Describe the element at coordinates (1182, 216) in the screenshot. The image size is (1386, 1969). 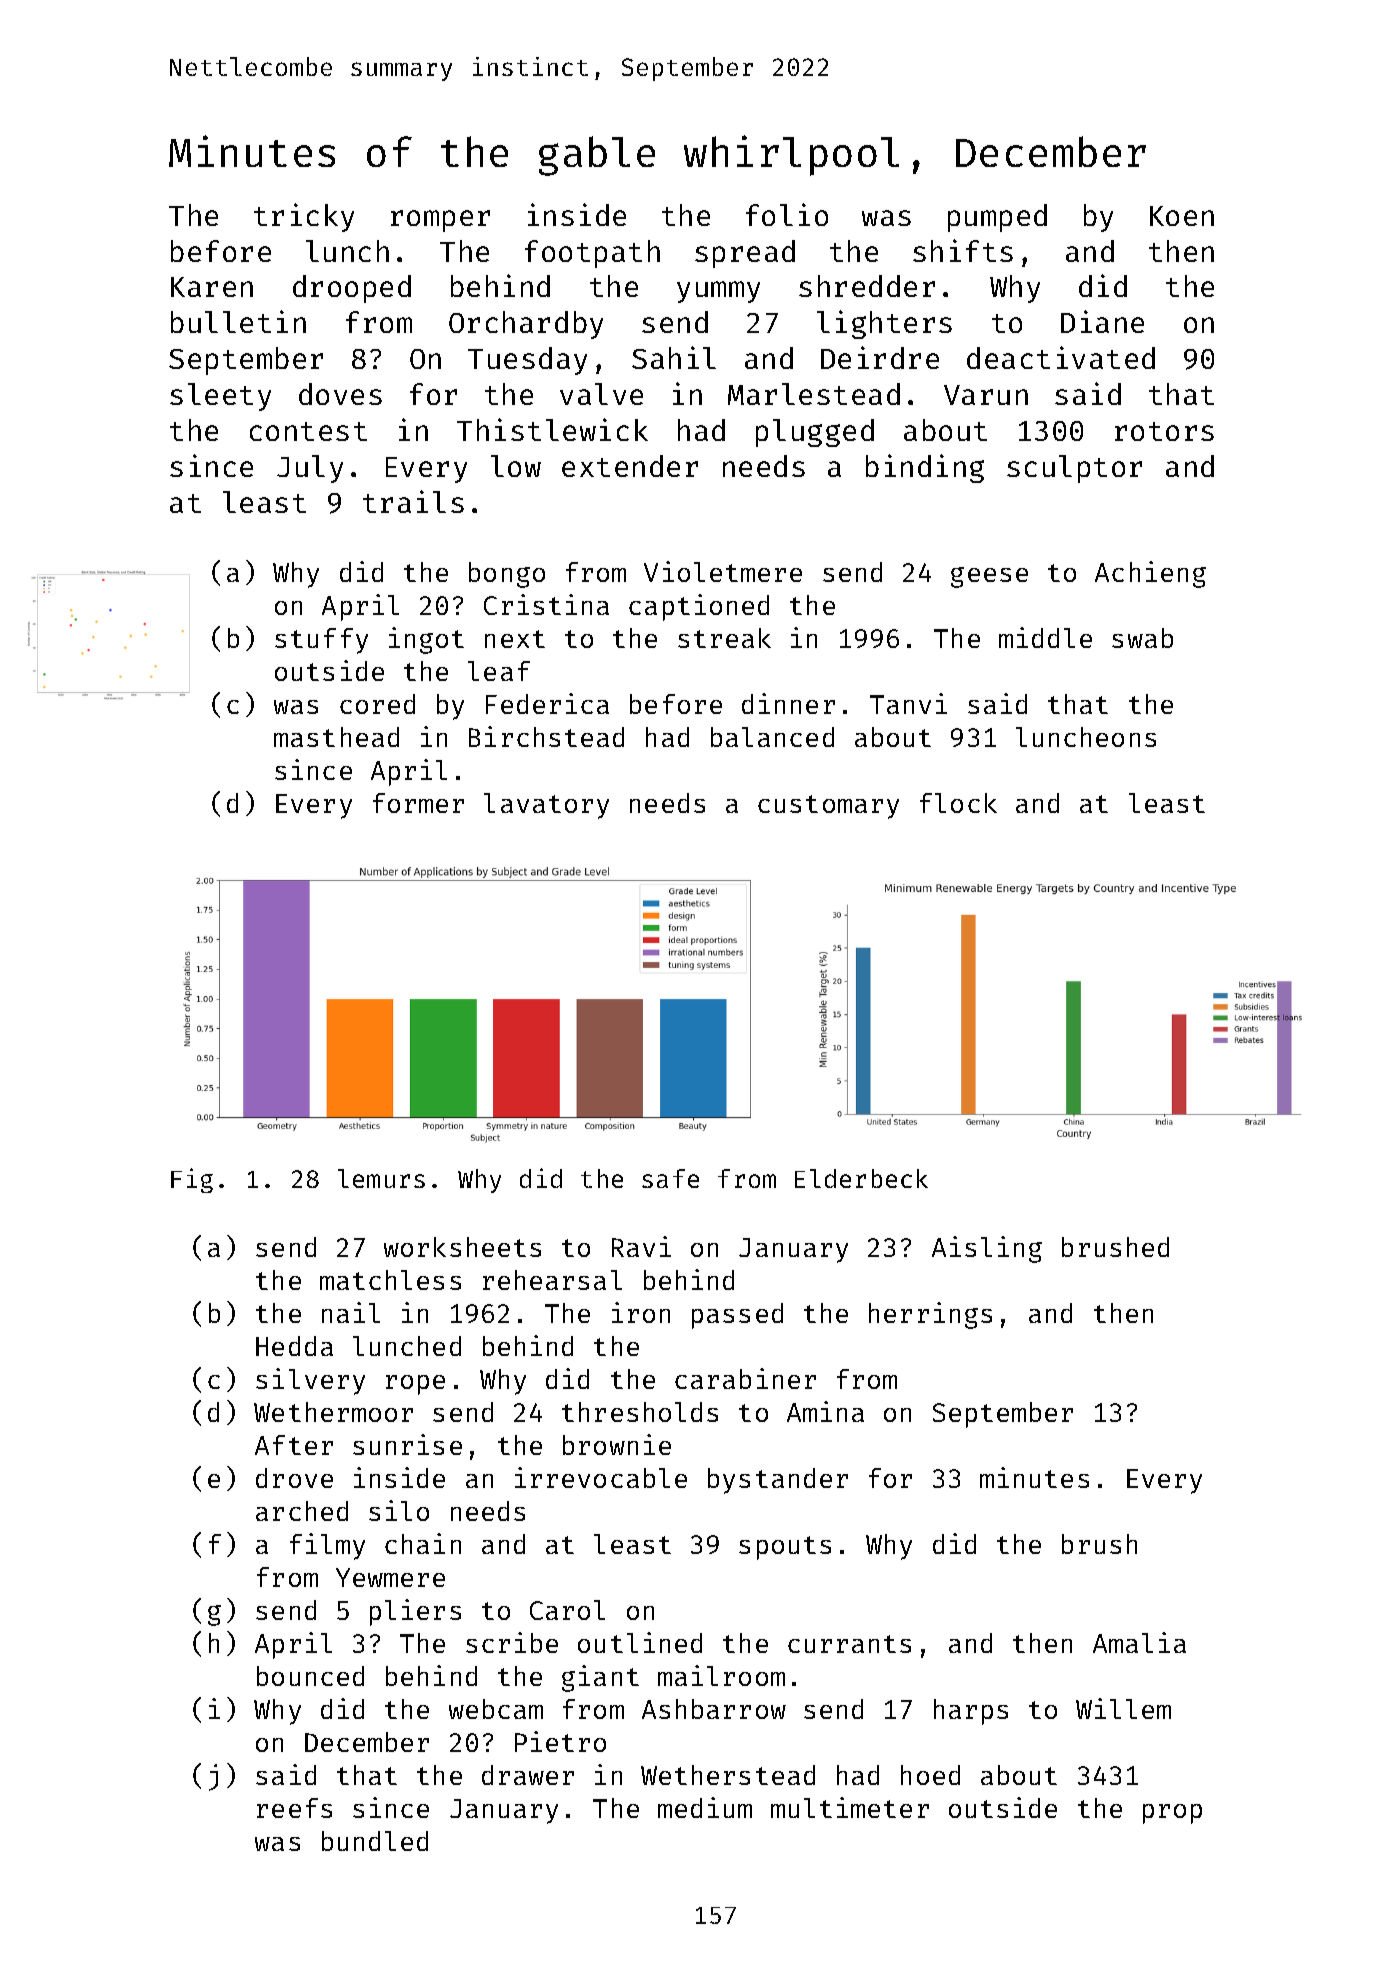
I see `Koen` at that location.
